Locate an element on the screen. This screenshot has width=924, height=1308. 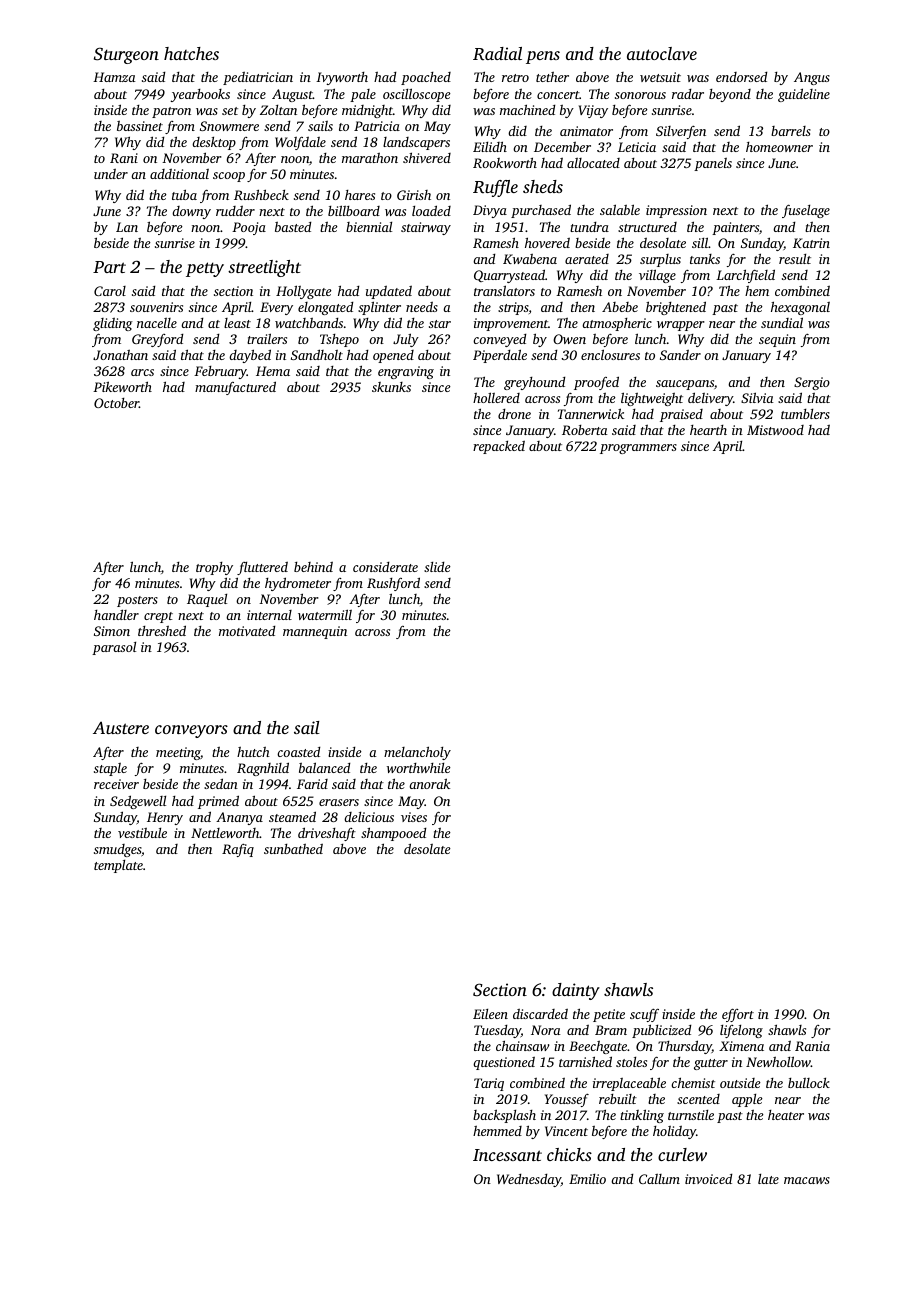
manufactured is located at coordinates (235, 388).
